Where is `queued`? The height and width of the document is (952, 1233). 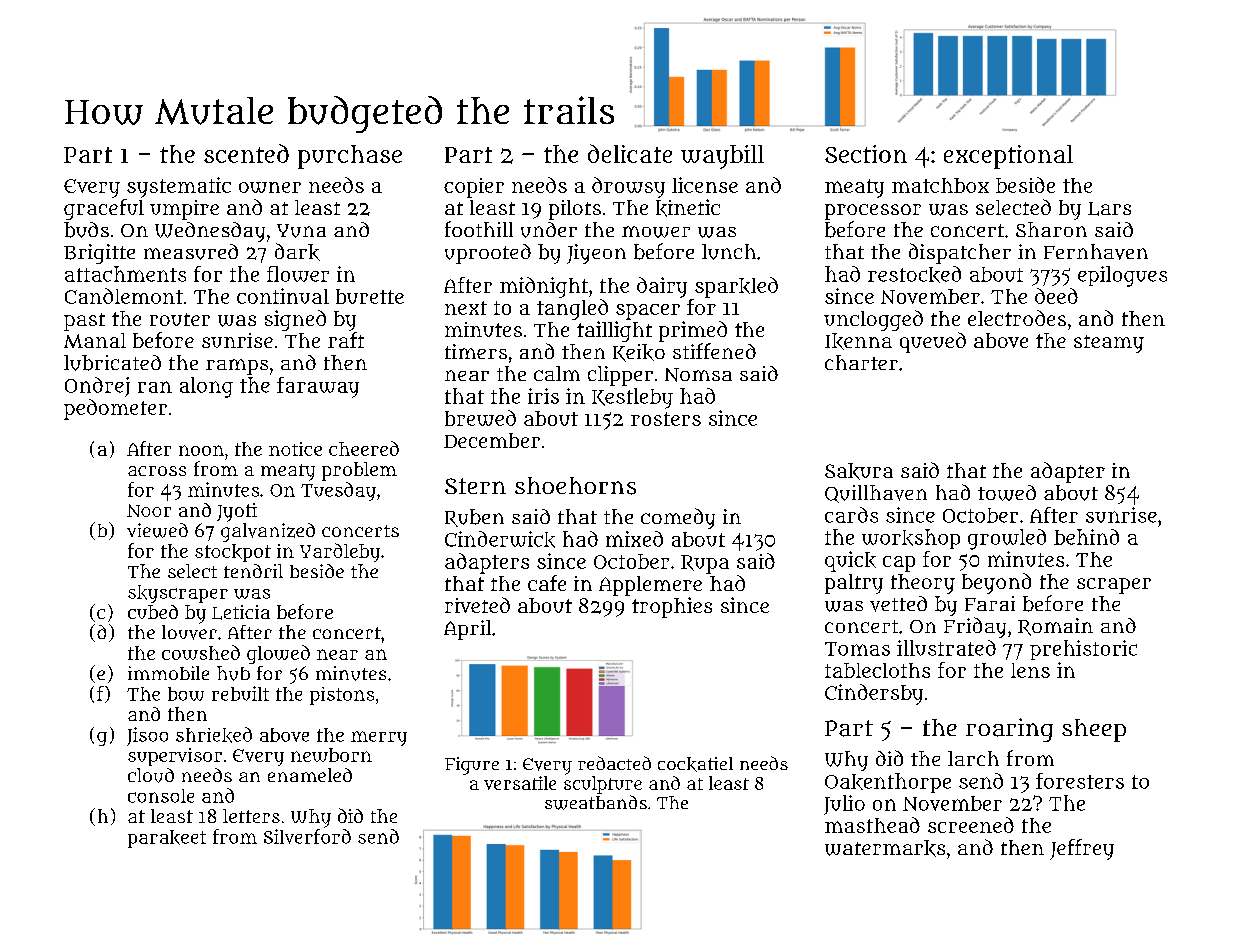
queued is located at coordinates (933, 342).
